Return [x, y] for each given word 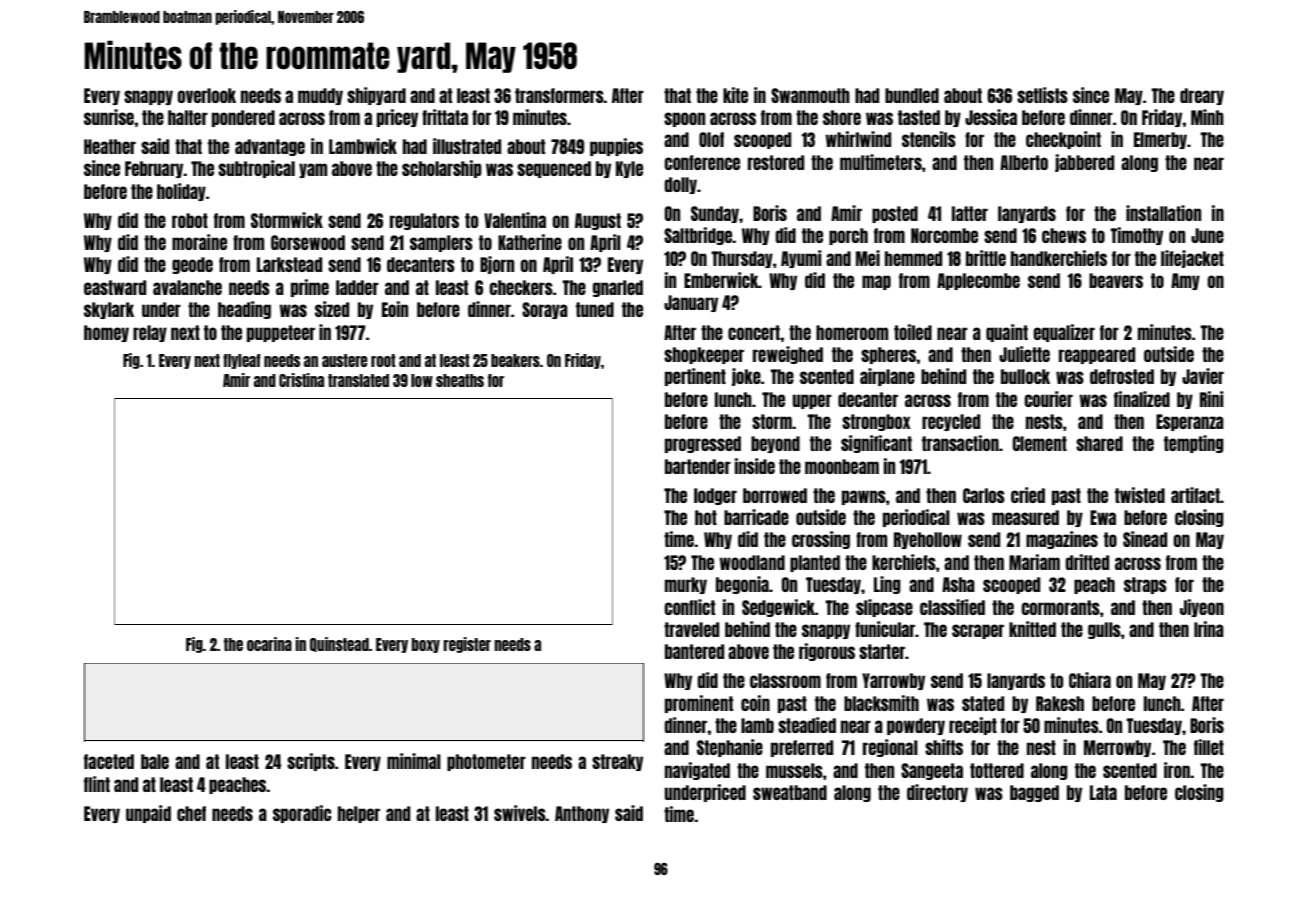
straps [1145, 585]
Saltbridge [698, 236]
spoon [684, 119]
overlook [206, 95]
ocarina [269, 644]
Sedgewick [778, 608]
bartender [698, 466]
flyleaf [242, 361]
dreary [1202, 96]
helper [359, 814]
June [1207, 235]
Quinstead [339, 644]
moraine [199, 242]
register [467, 645]
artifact [1195, 495]
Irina [1209, 629]
